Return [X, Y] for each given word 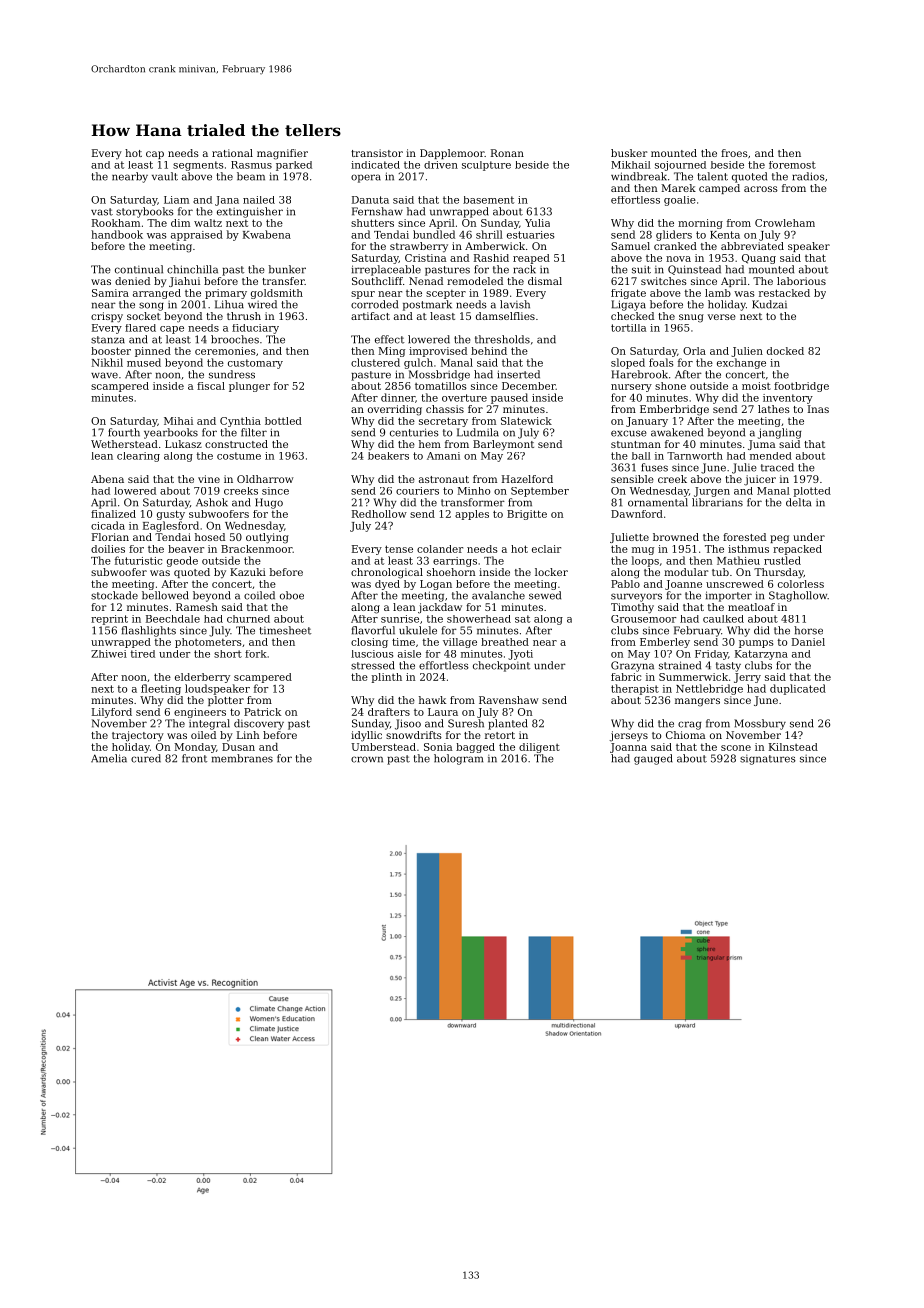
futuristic [138, 560]
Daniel [808, 642]
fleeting [161, 689]
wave [104, 375]
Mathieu [738, 560]
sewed [545, 595]
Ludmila [478, 432]
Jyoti [520, 655]
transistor [377, 153]
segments [198, 166]
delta [798, 502]
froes [734, 153]
